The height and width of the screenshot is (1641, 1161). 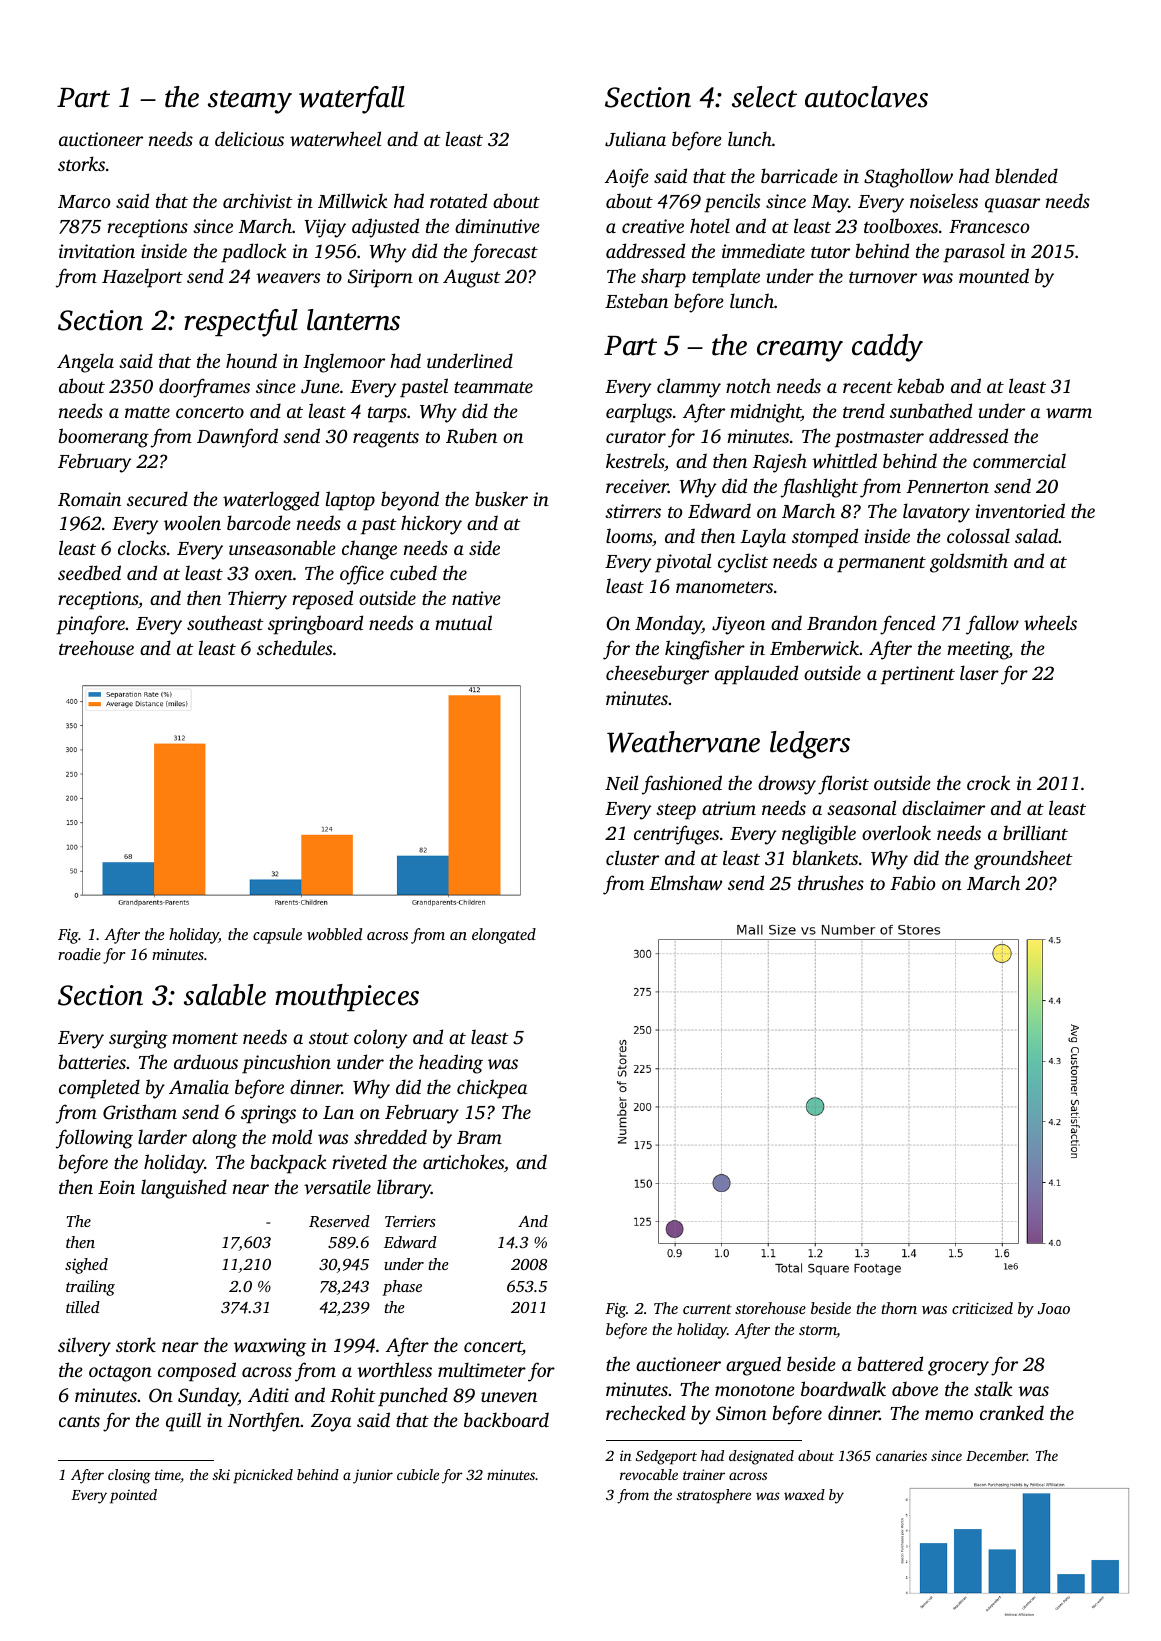 I want to click on thrushes, so click(x=831, y=882).
